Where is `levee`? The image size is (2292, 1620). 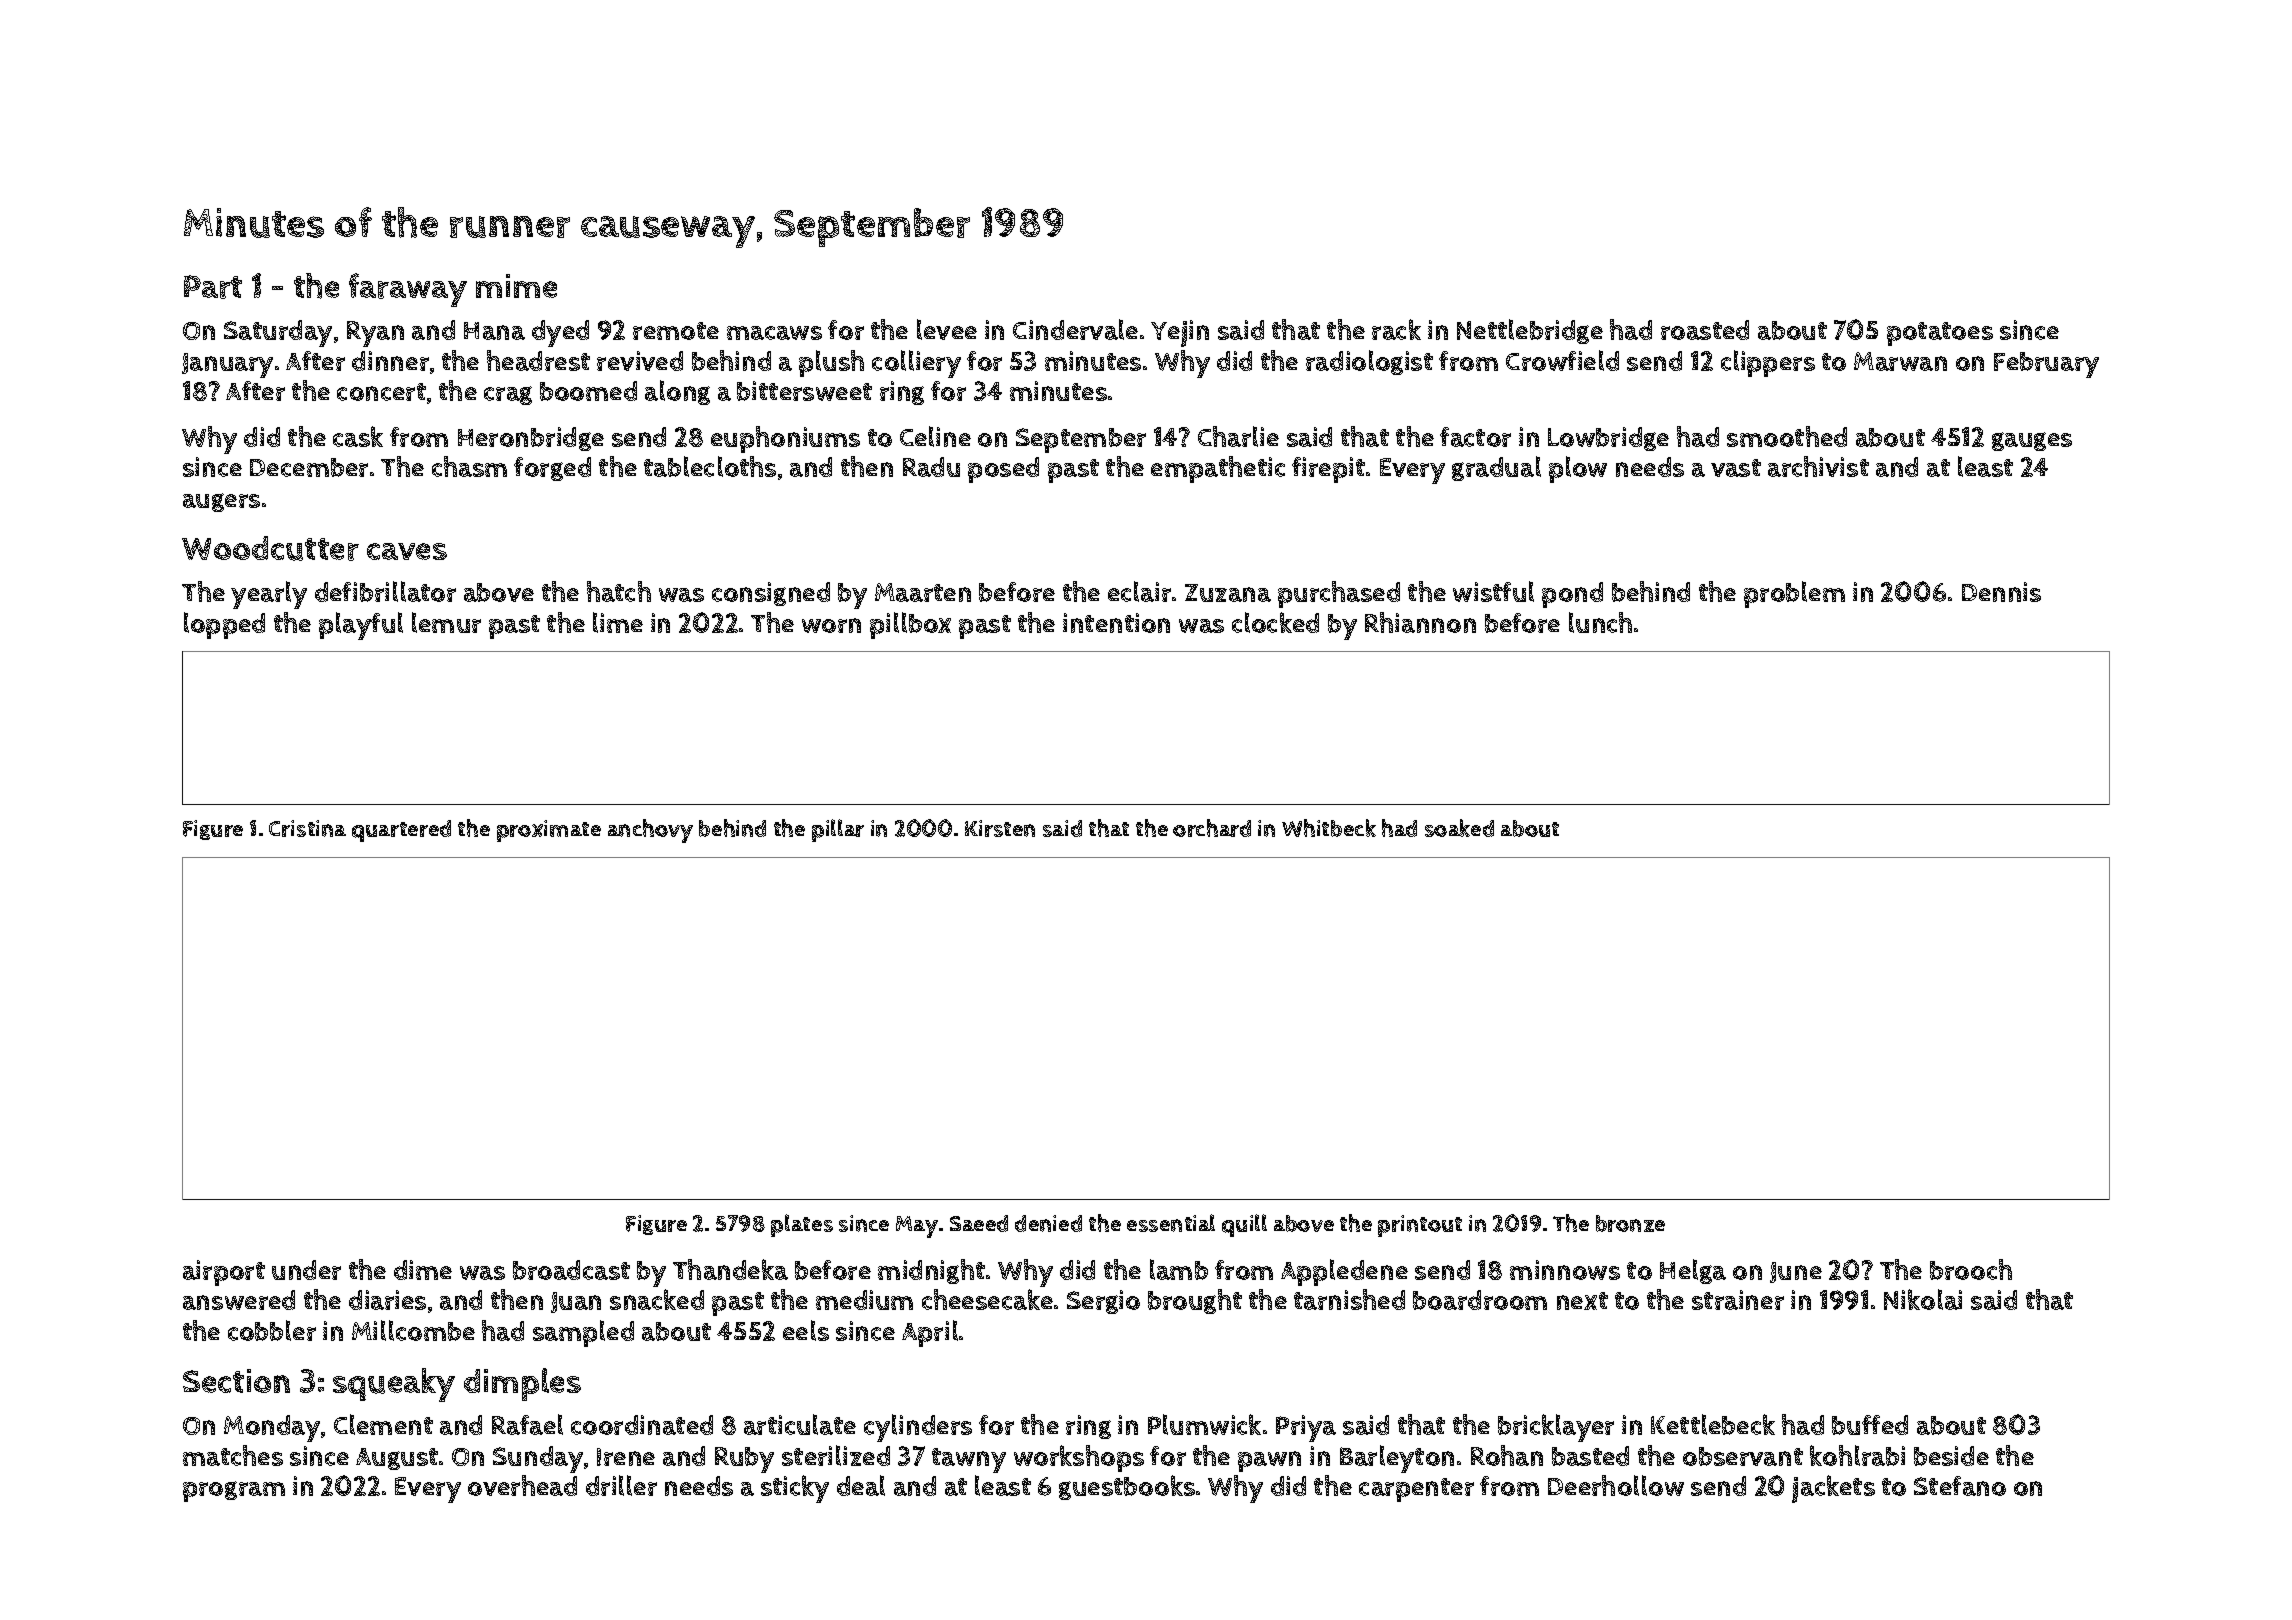
levee is located at coordinates (947, 329).
